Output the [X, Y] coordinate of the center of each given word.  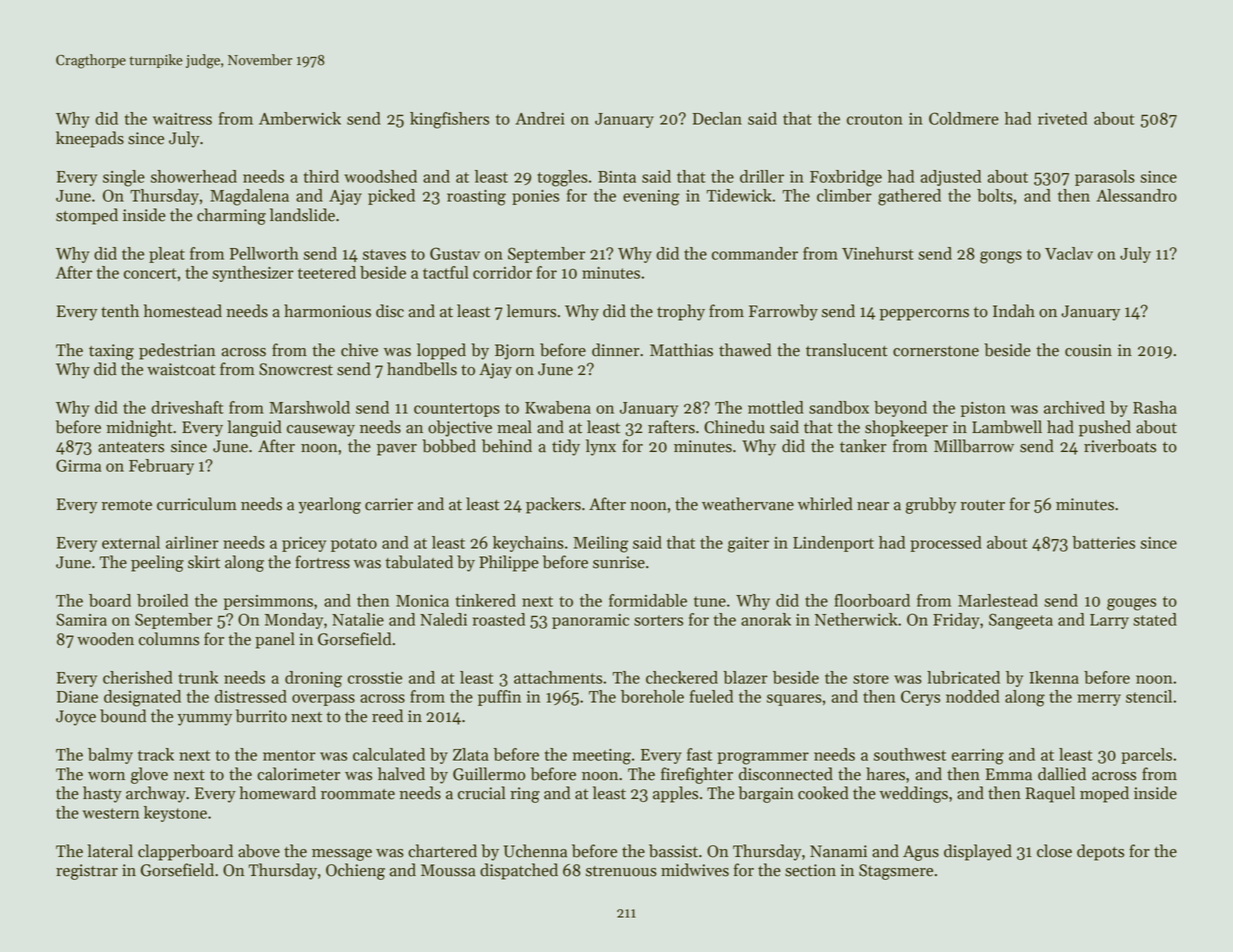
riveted [1062, 118]
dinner [615, 350]
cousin [1088, 350]
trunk [198, 677]
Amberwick [300, 118]
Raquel [1050, 794]
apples [675, 794]
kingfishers [449, 120]
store [871, 678]
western [111, 813]
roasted [499, 619]
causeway [321, 431]
